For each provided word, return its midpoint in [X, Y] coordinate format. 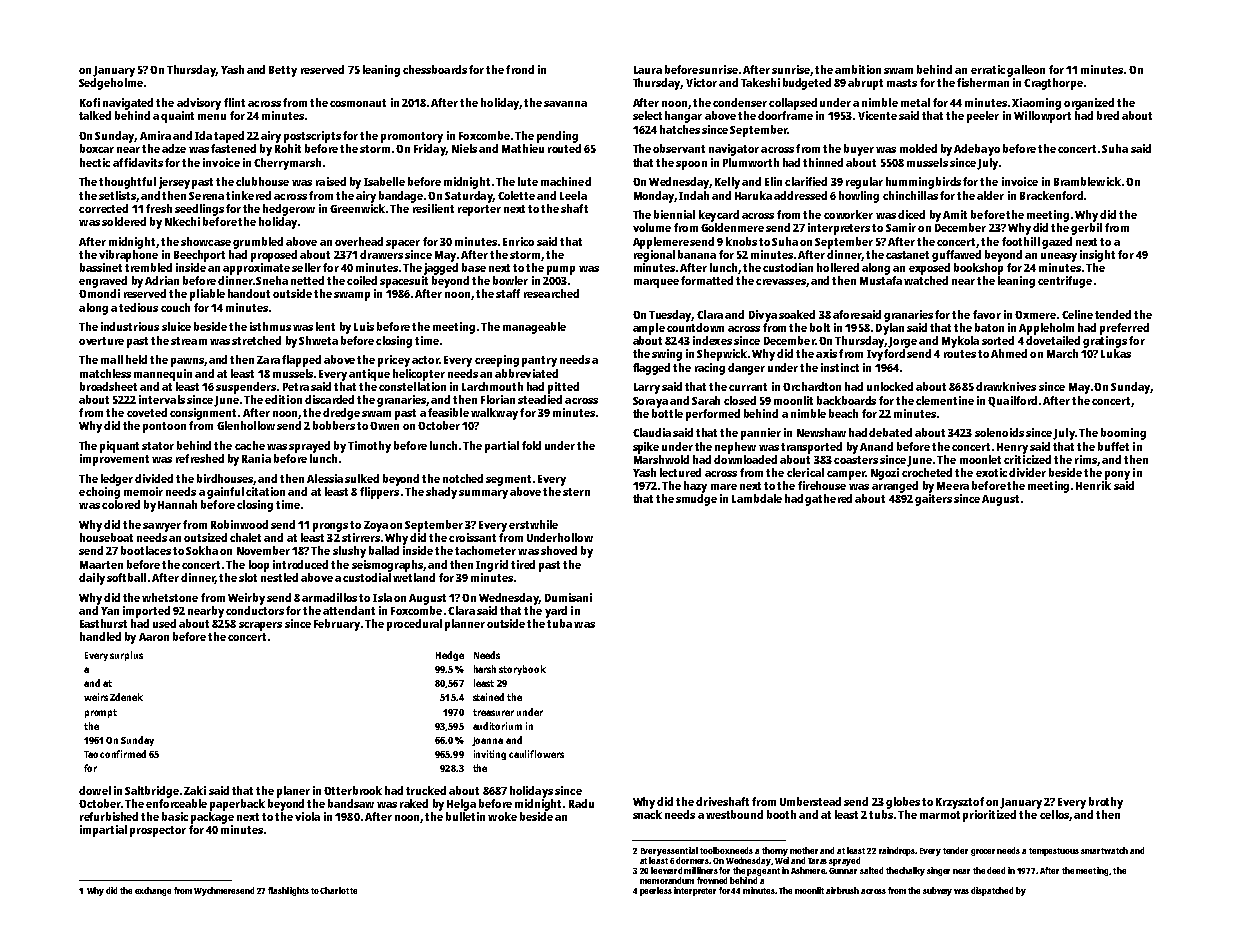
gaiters [933, 500]
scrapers [260, 626]
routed [564, 148]
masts [902, 83]
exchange [153, 891]
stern [576, 492]
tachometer [485, 550]
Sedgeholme [111, 84]
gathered [828, 500]
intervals [162, 399]
